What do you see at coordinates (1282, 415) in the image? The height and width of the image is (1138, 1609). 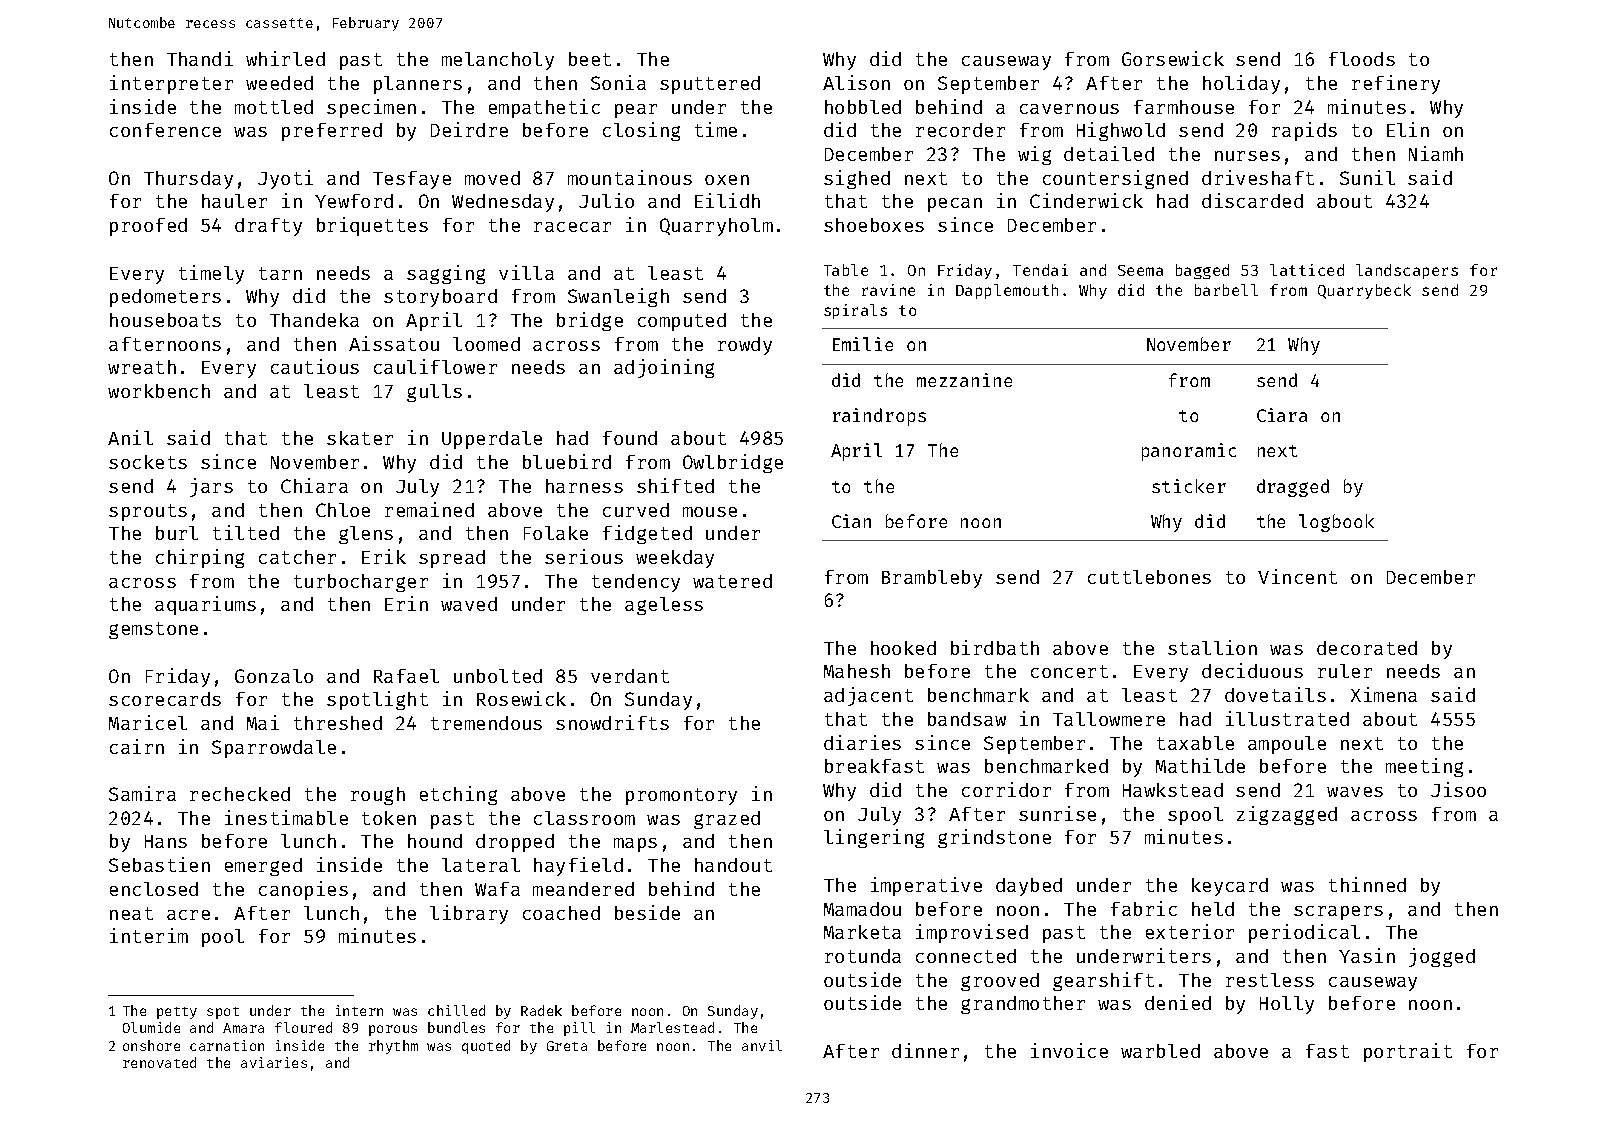 I see `Ciara` at bounding box center [1282, 415].
